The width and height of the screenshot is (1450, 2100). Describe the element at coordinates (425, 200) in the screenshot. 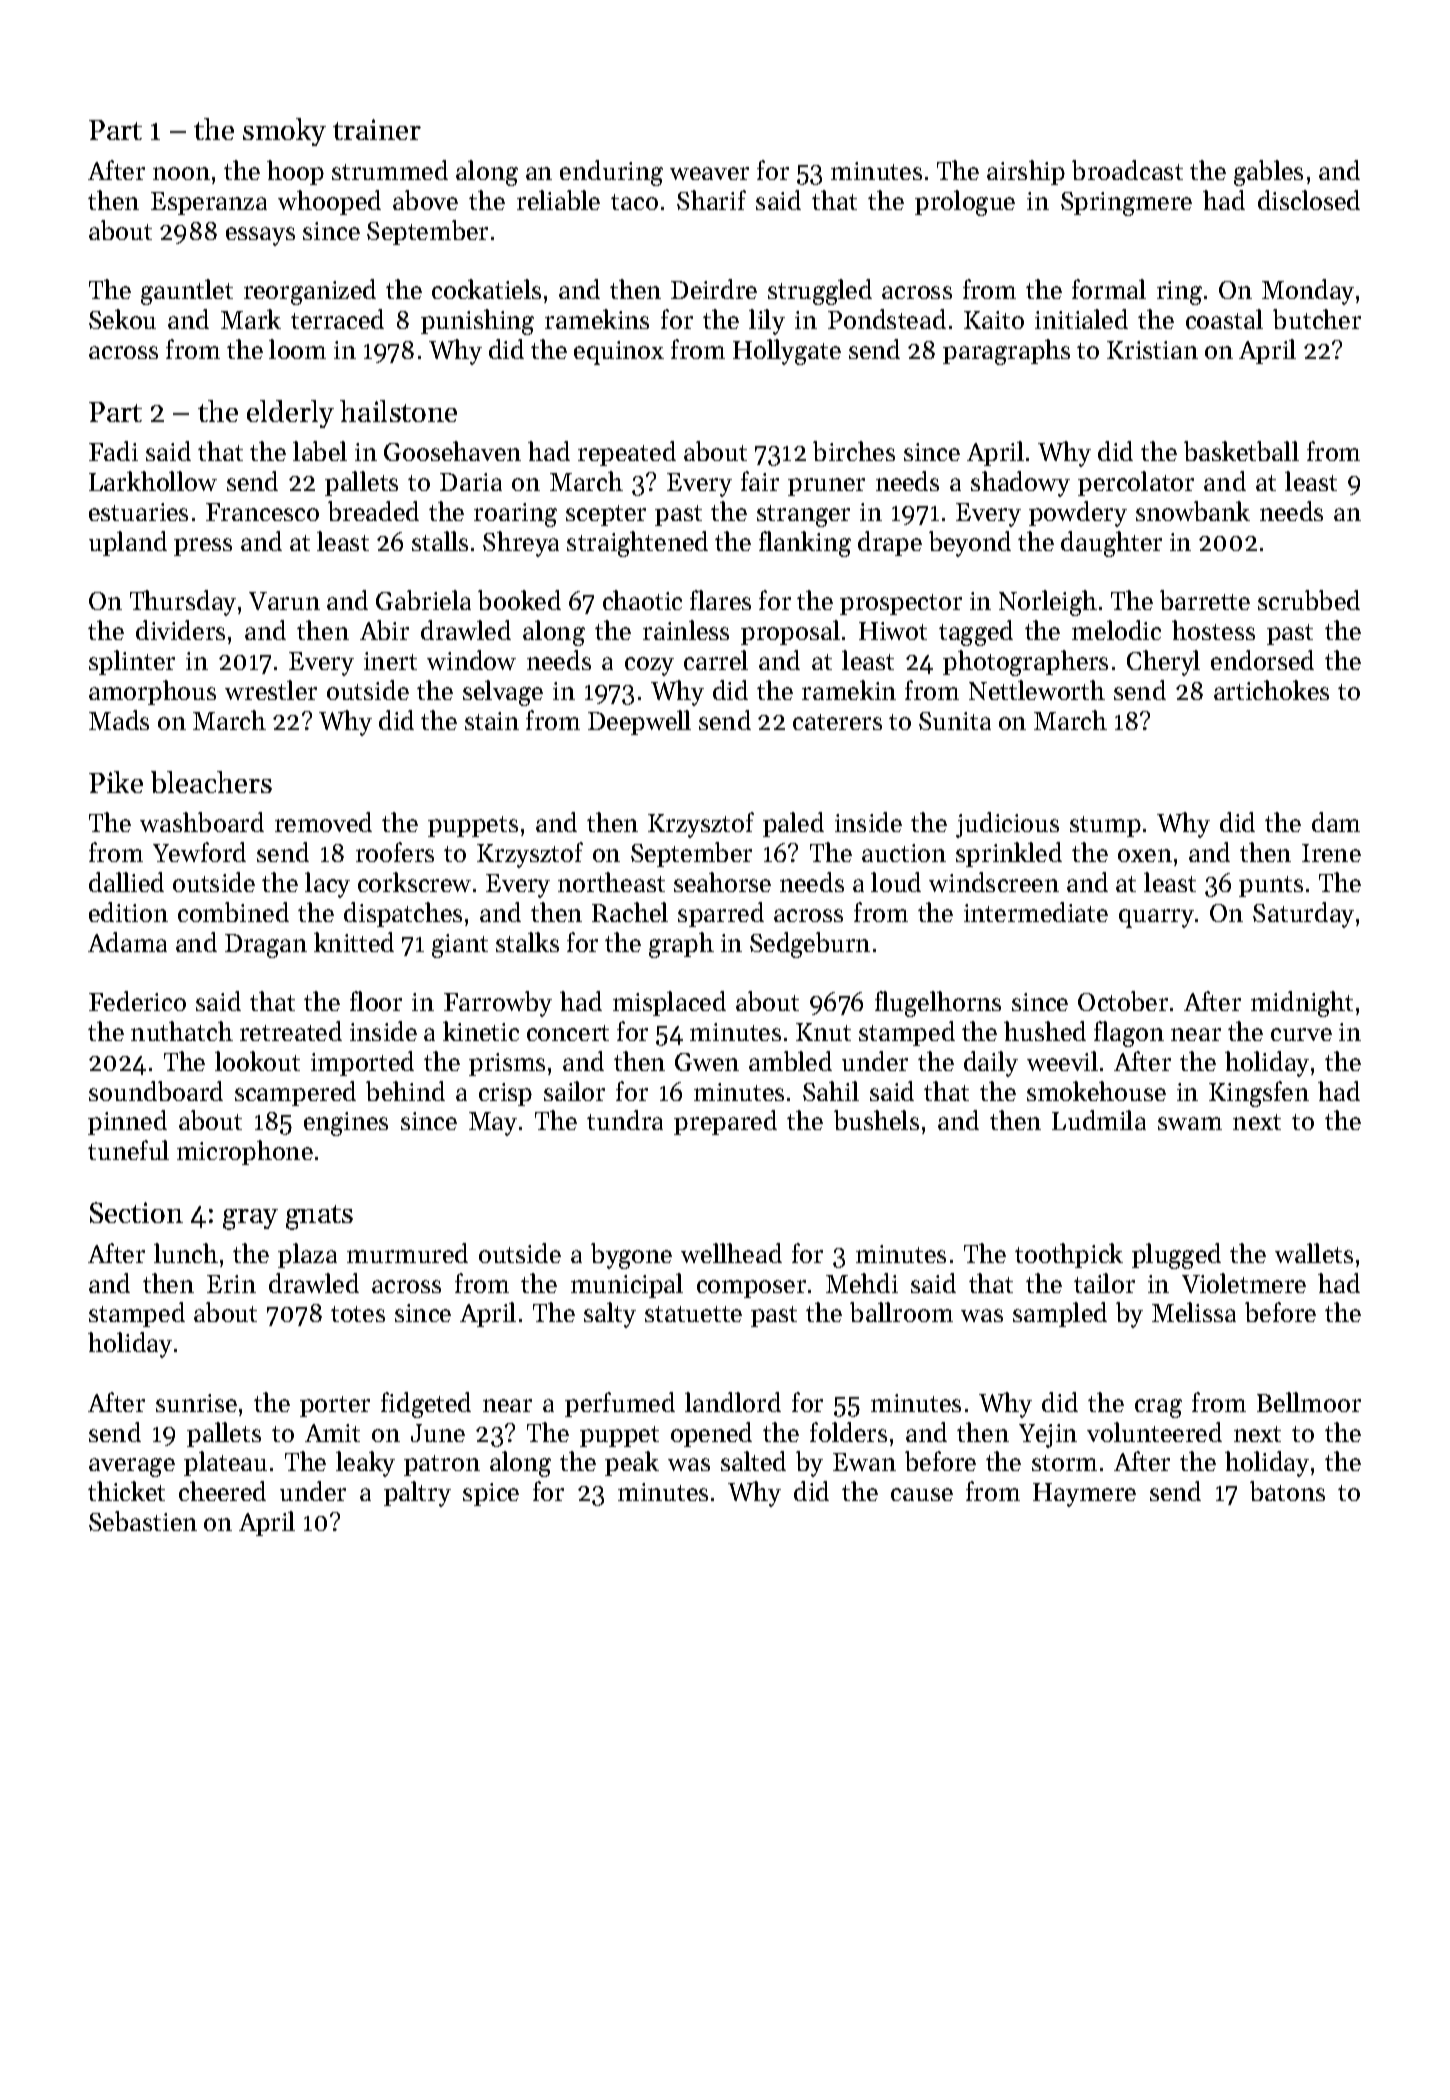

I see `above` at that location.
